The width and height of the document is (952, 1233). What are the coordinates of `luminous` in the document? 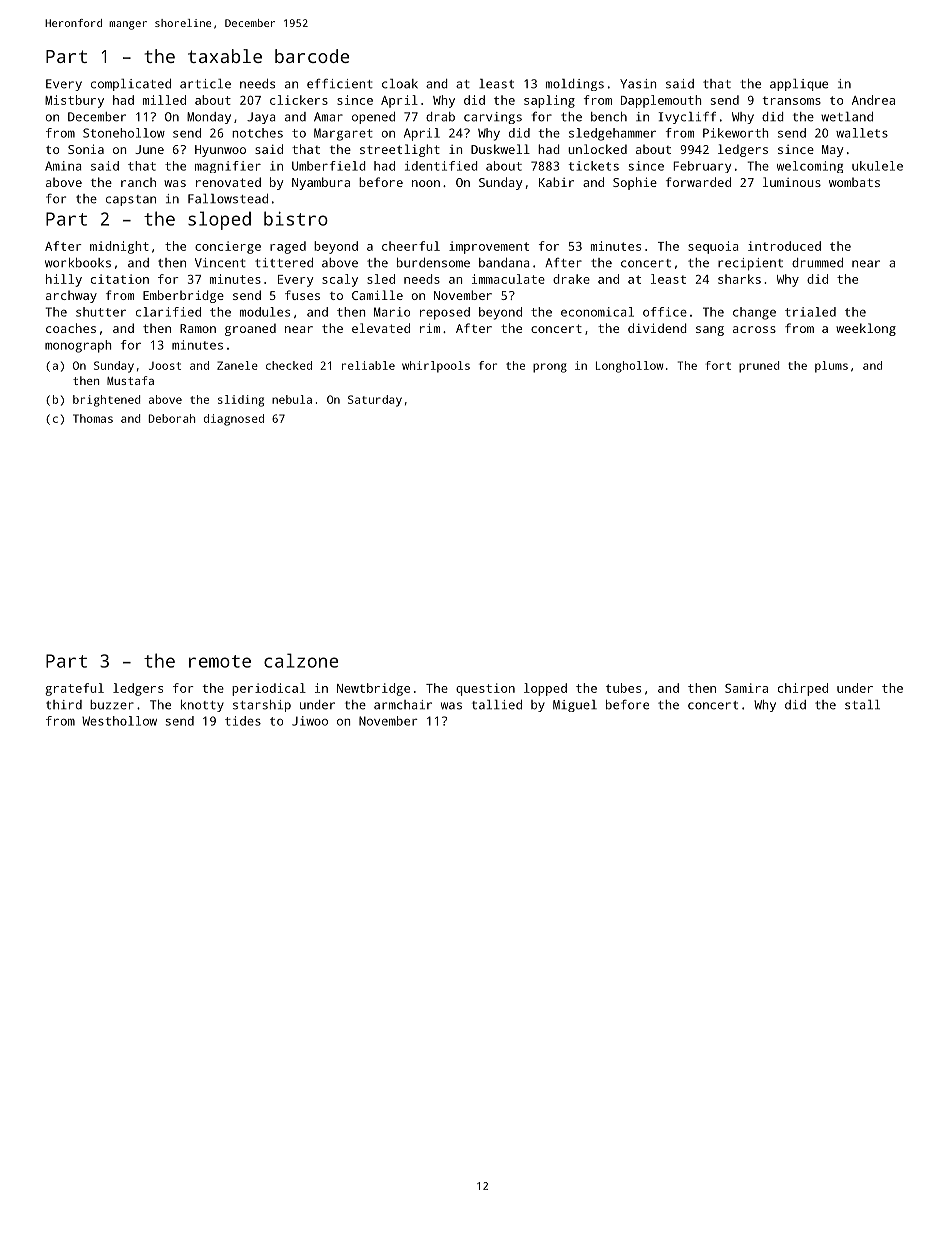 It's located at (792, 182).
